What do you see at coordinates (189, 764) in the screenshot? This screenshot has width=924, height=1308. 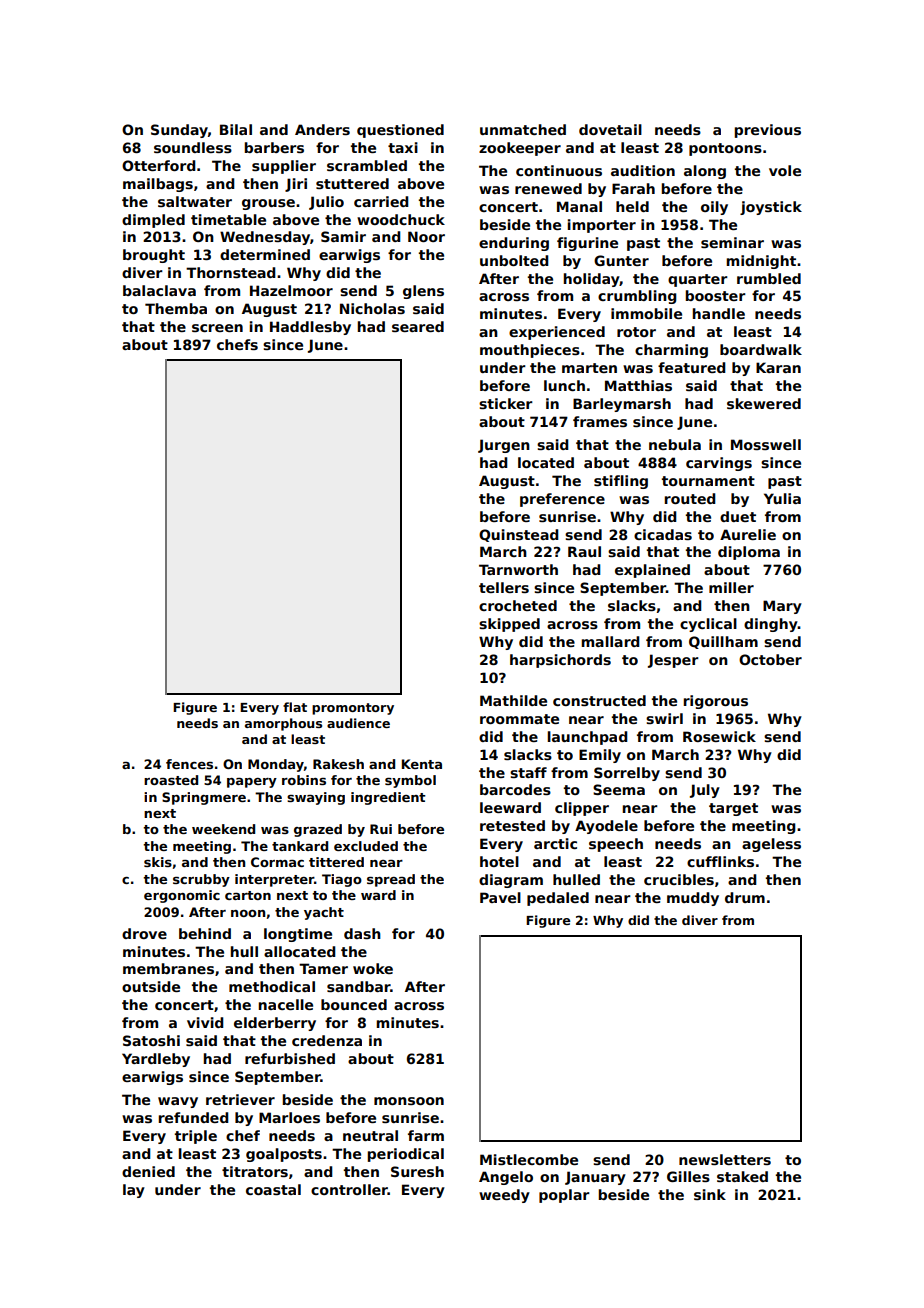 I see `fences` at bounding box center [189, 764].
